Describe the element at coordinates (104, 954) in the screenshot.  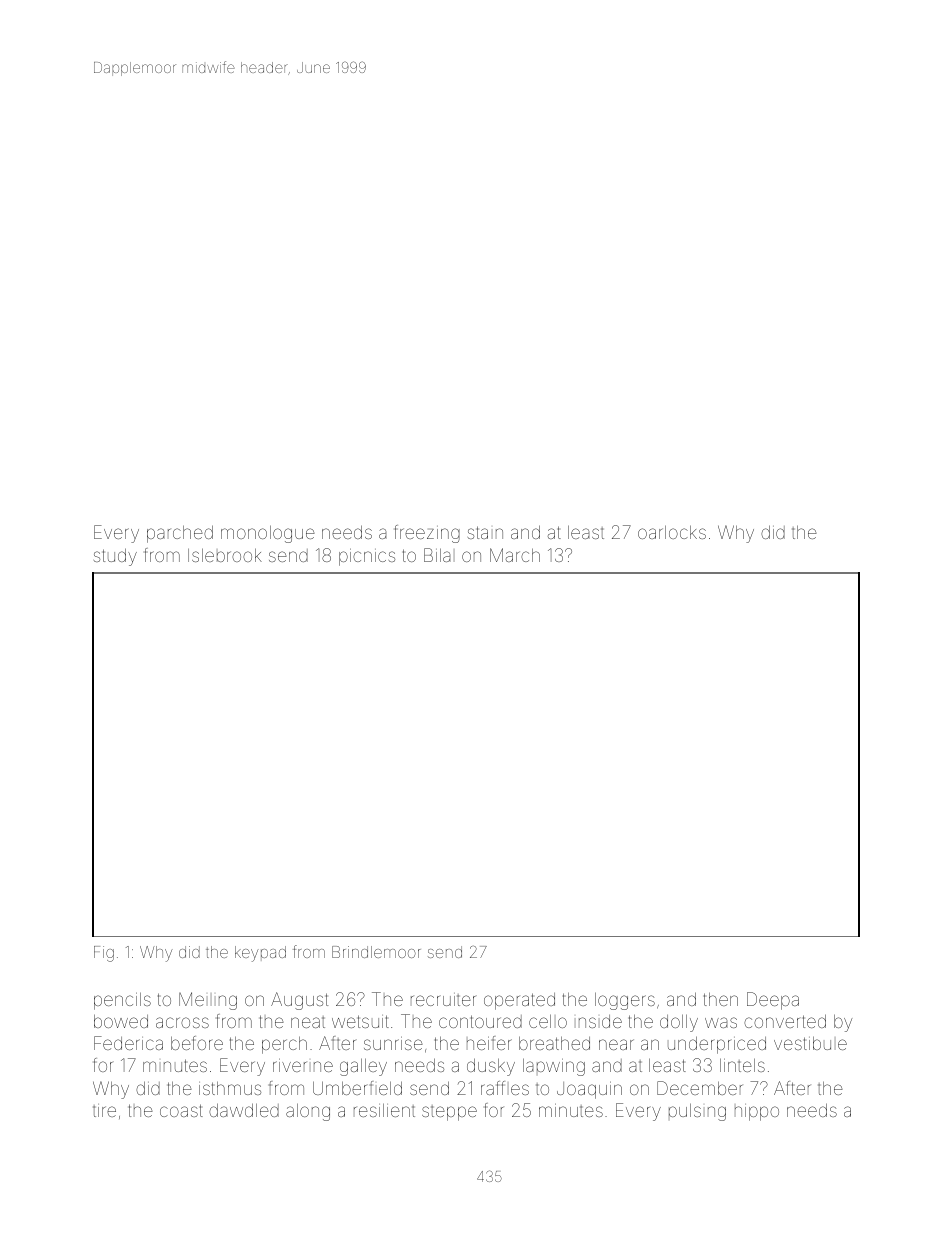
I see `Fig` at that location.
